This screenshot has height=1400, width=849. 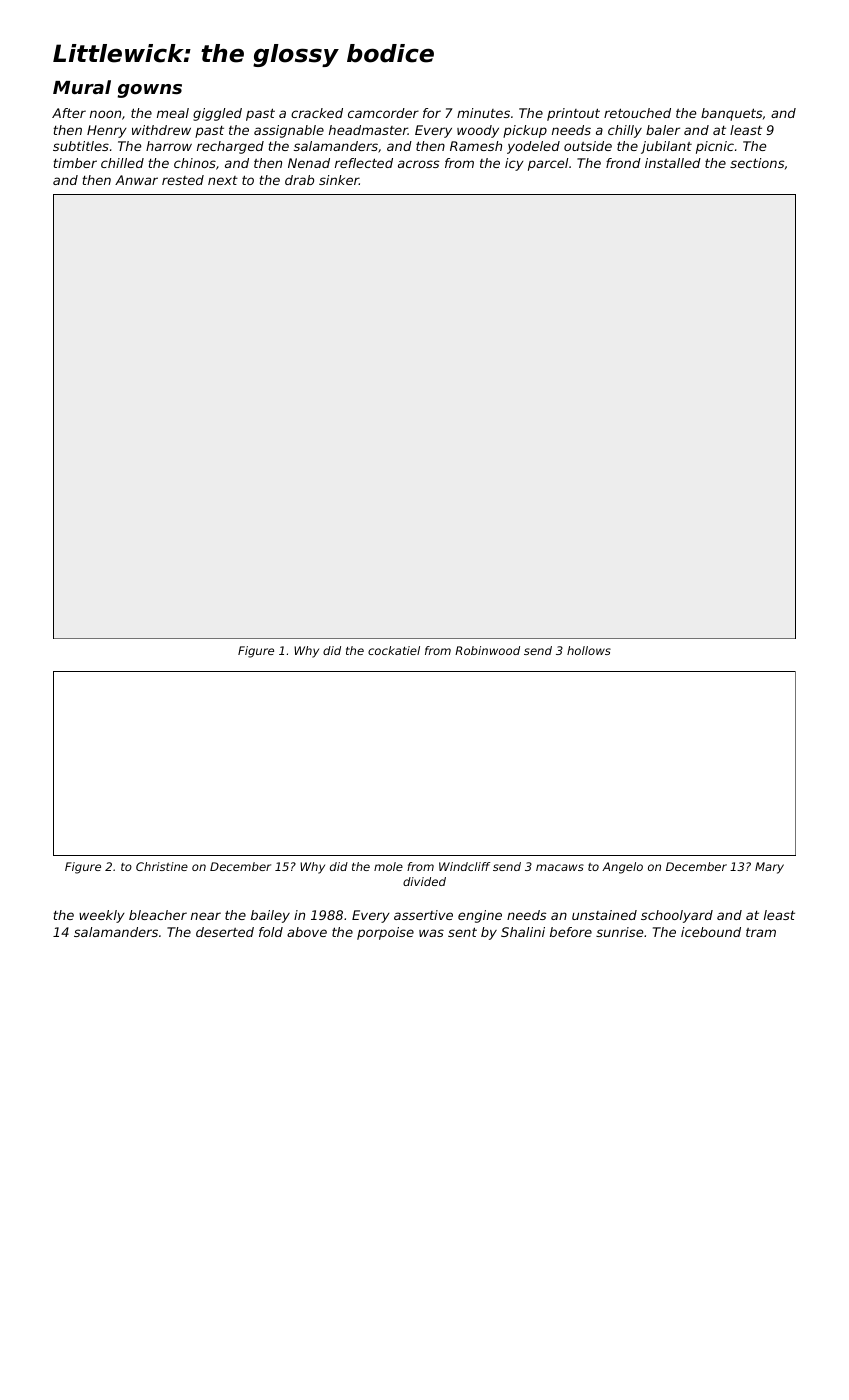 What do you see at coordinates (107, 131) in the screenshot?
I see `Henry` at bounding box center [107, 131].
